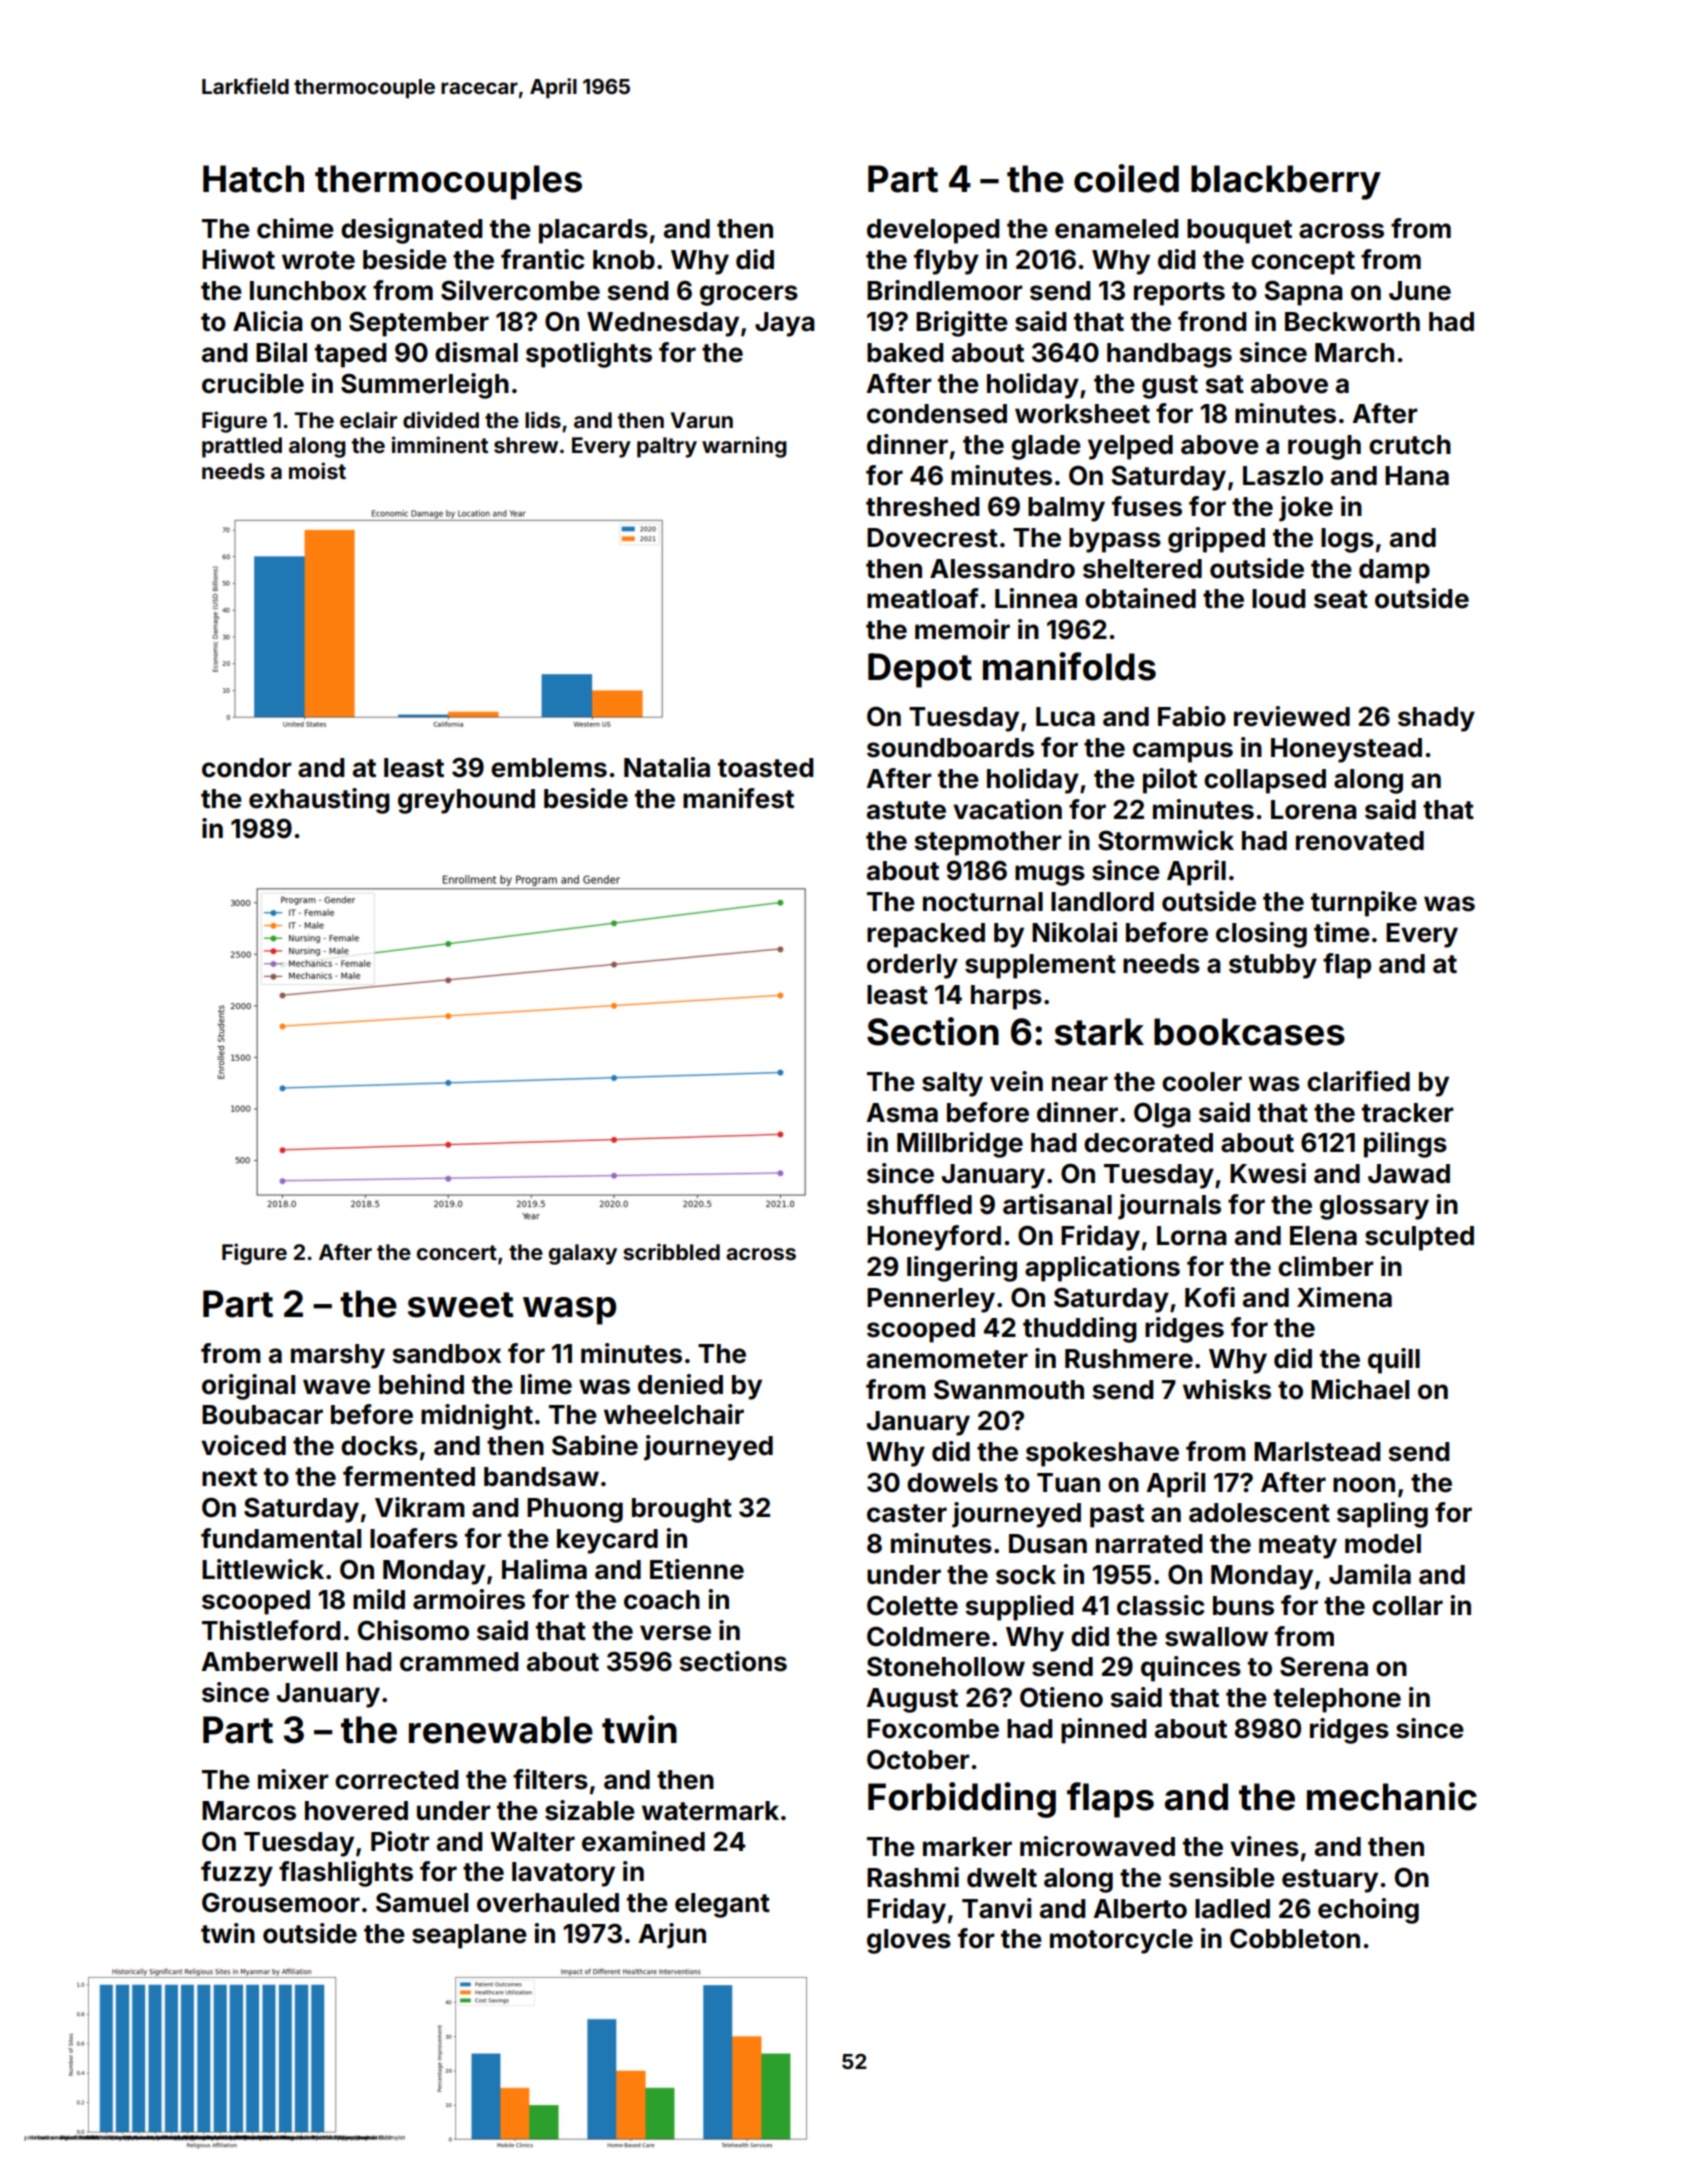  What do you see at coordinates (466, 801) in the image?
I see `greyhound` at bounding box center [466, 801].
